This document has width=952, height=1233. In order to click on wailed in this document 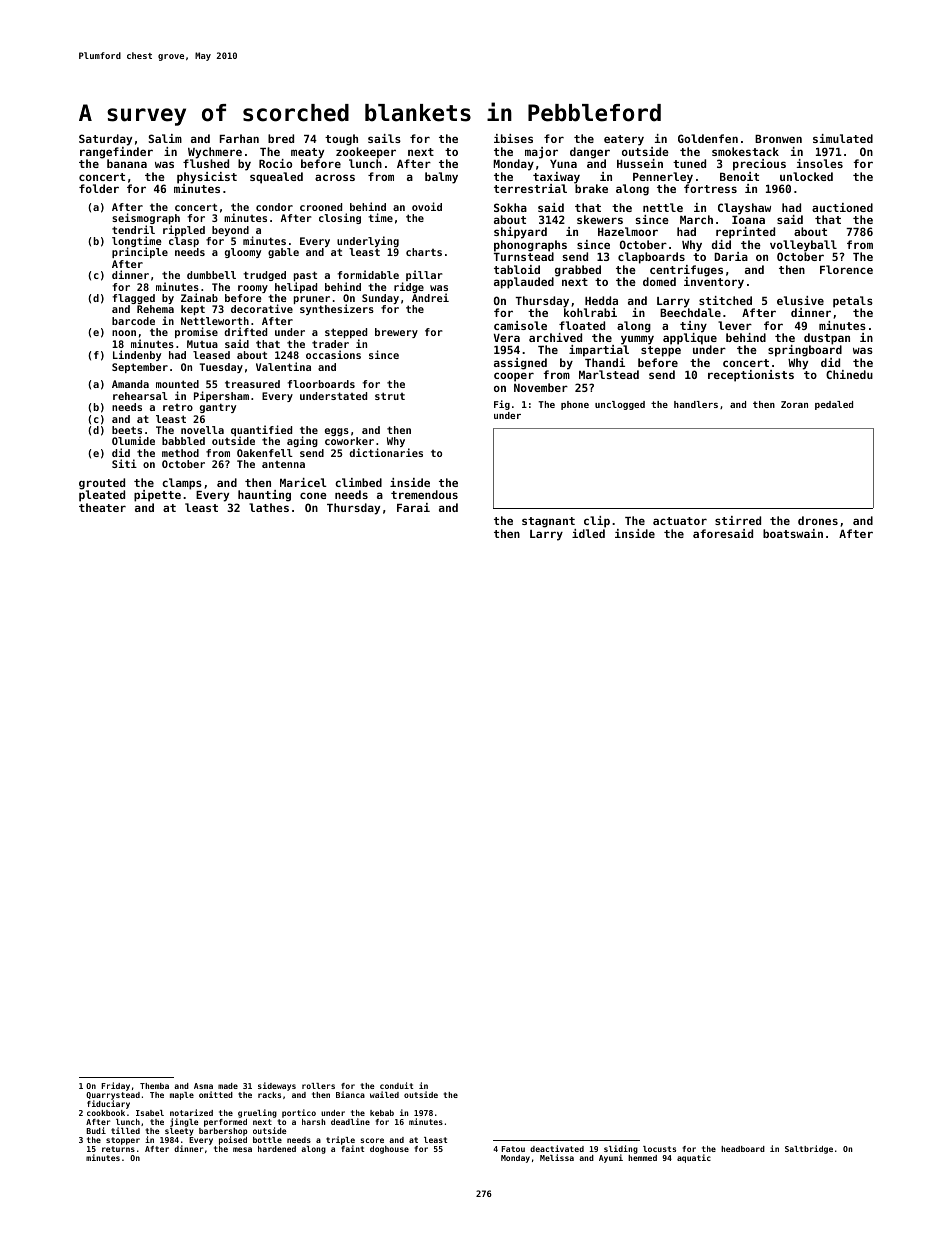, I will do `click(384, 1094)`.
